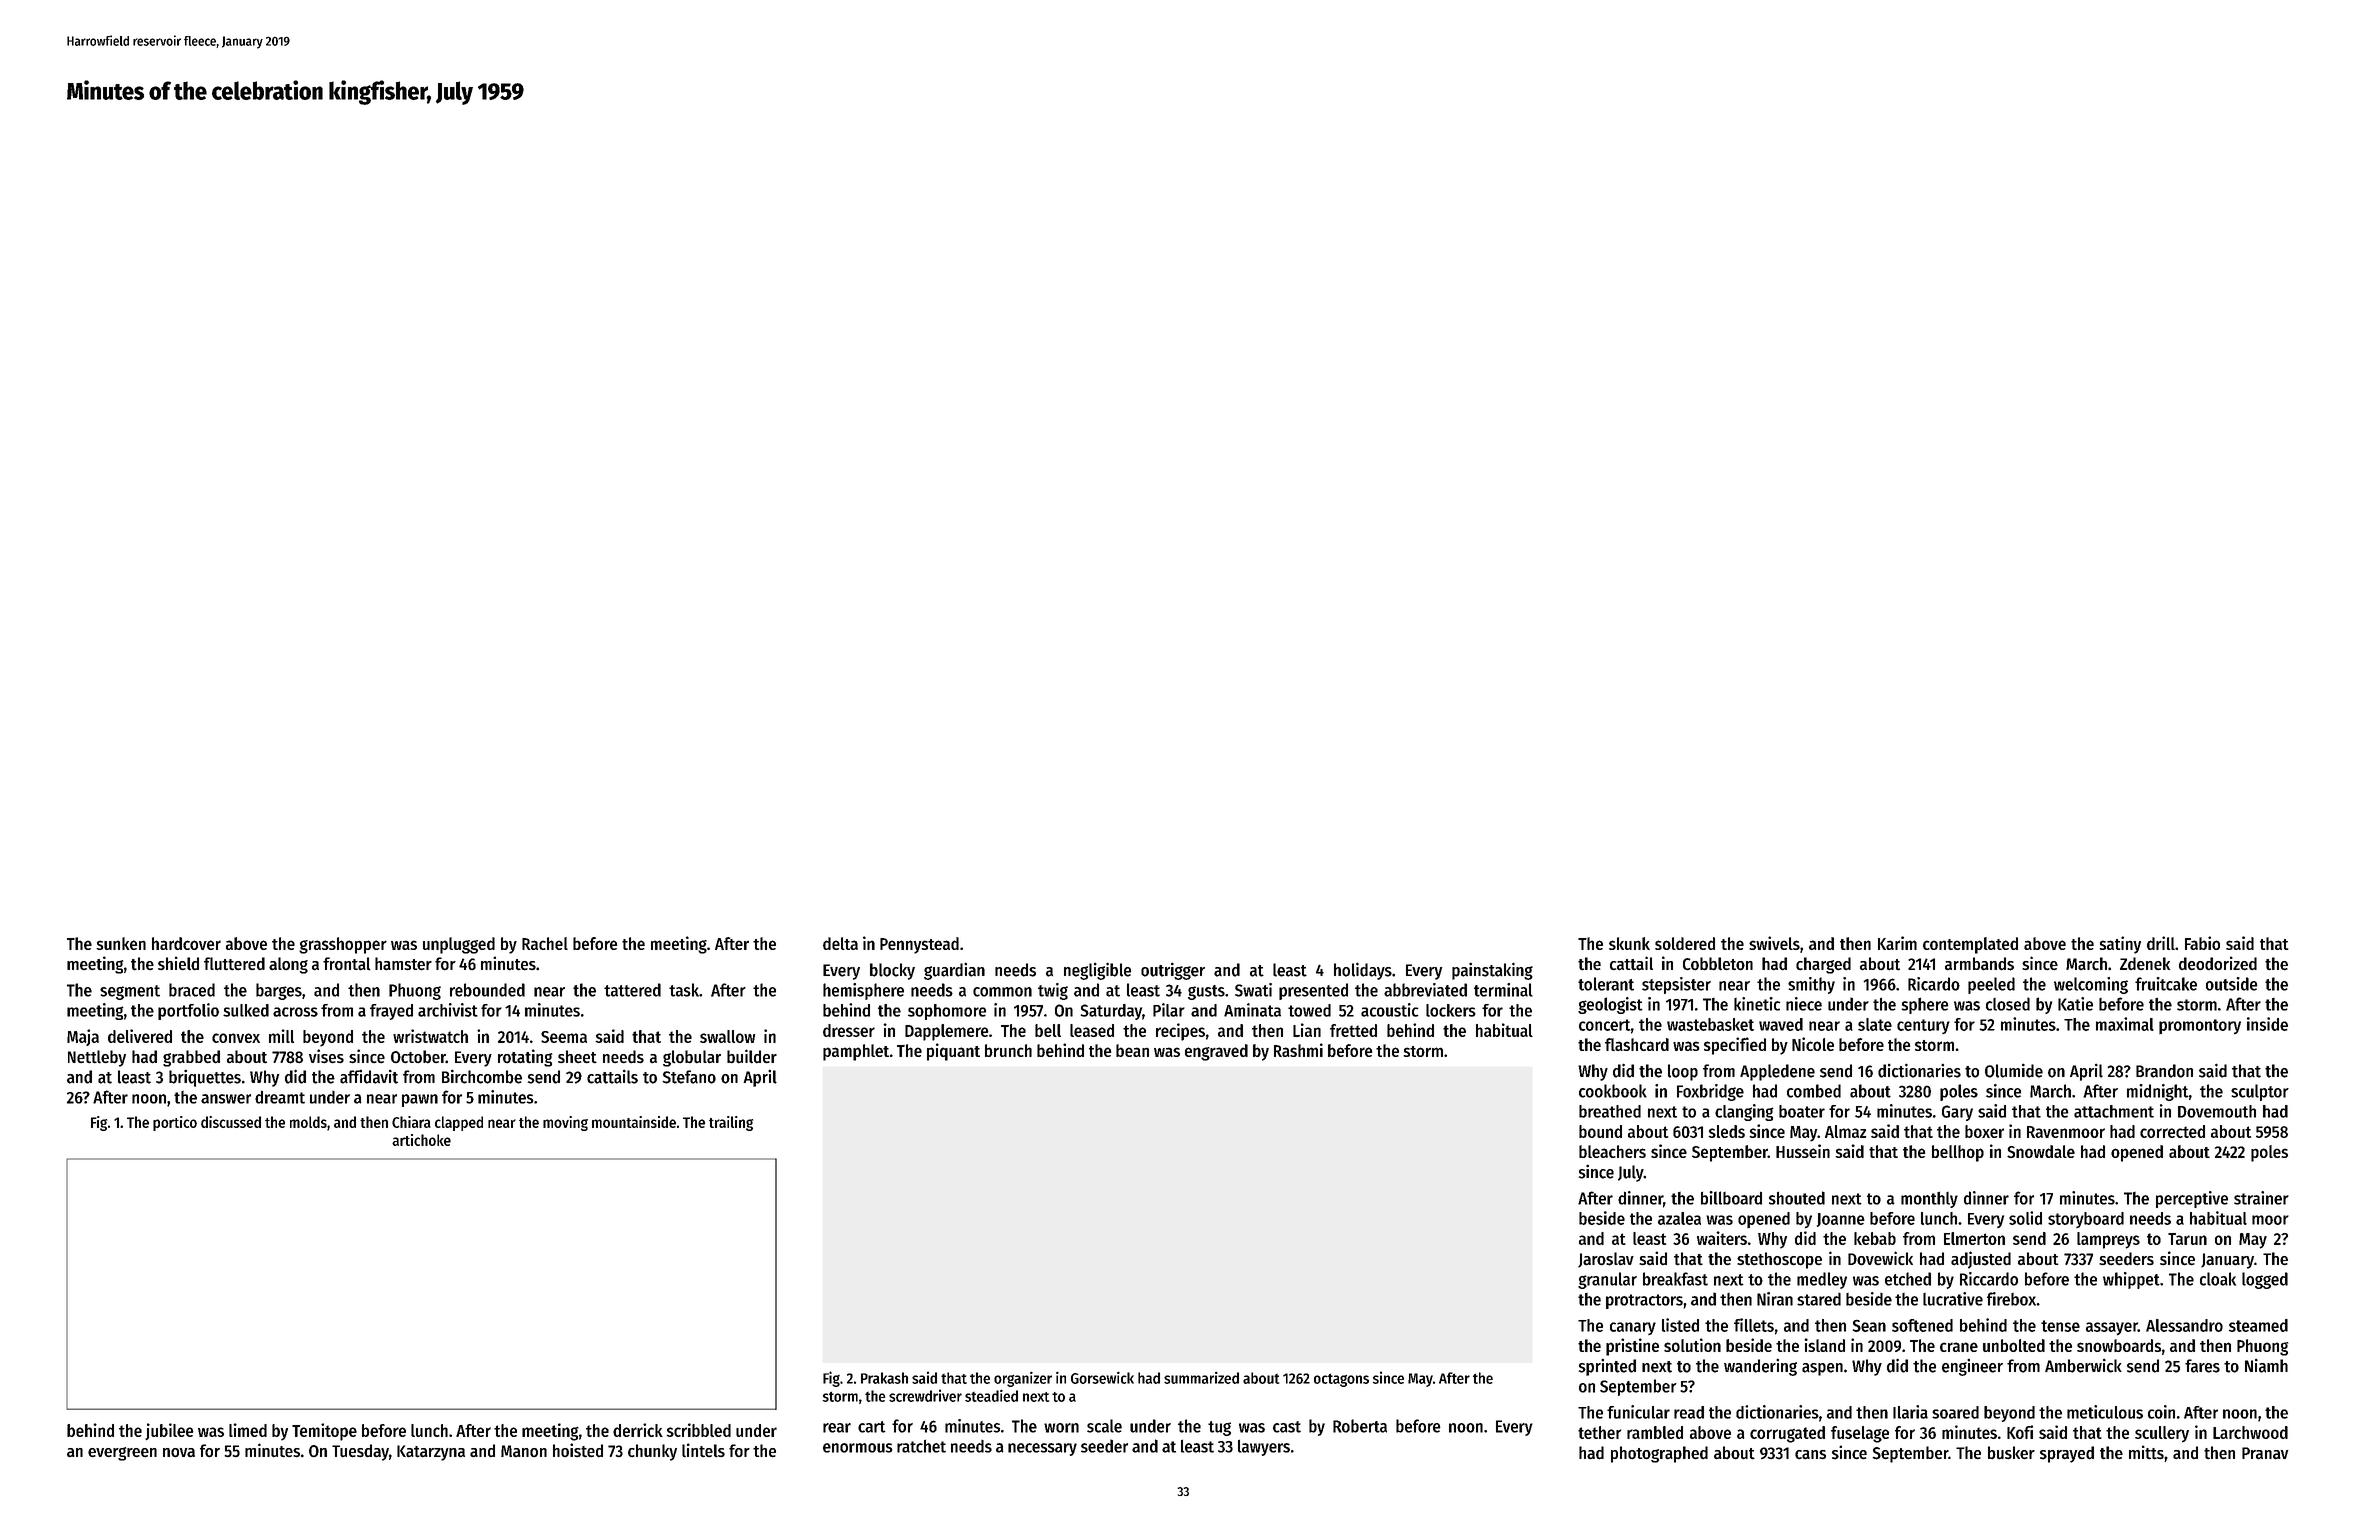  Describe the element at coordinates (884, 1378) in the image. I see `Prakash` at that location.
